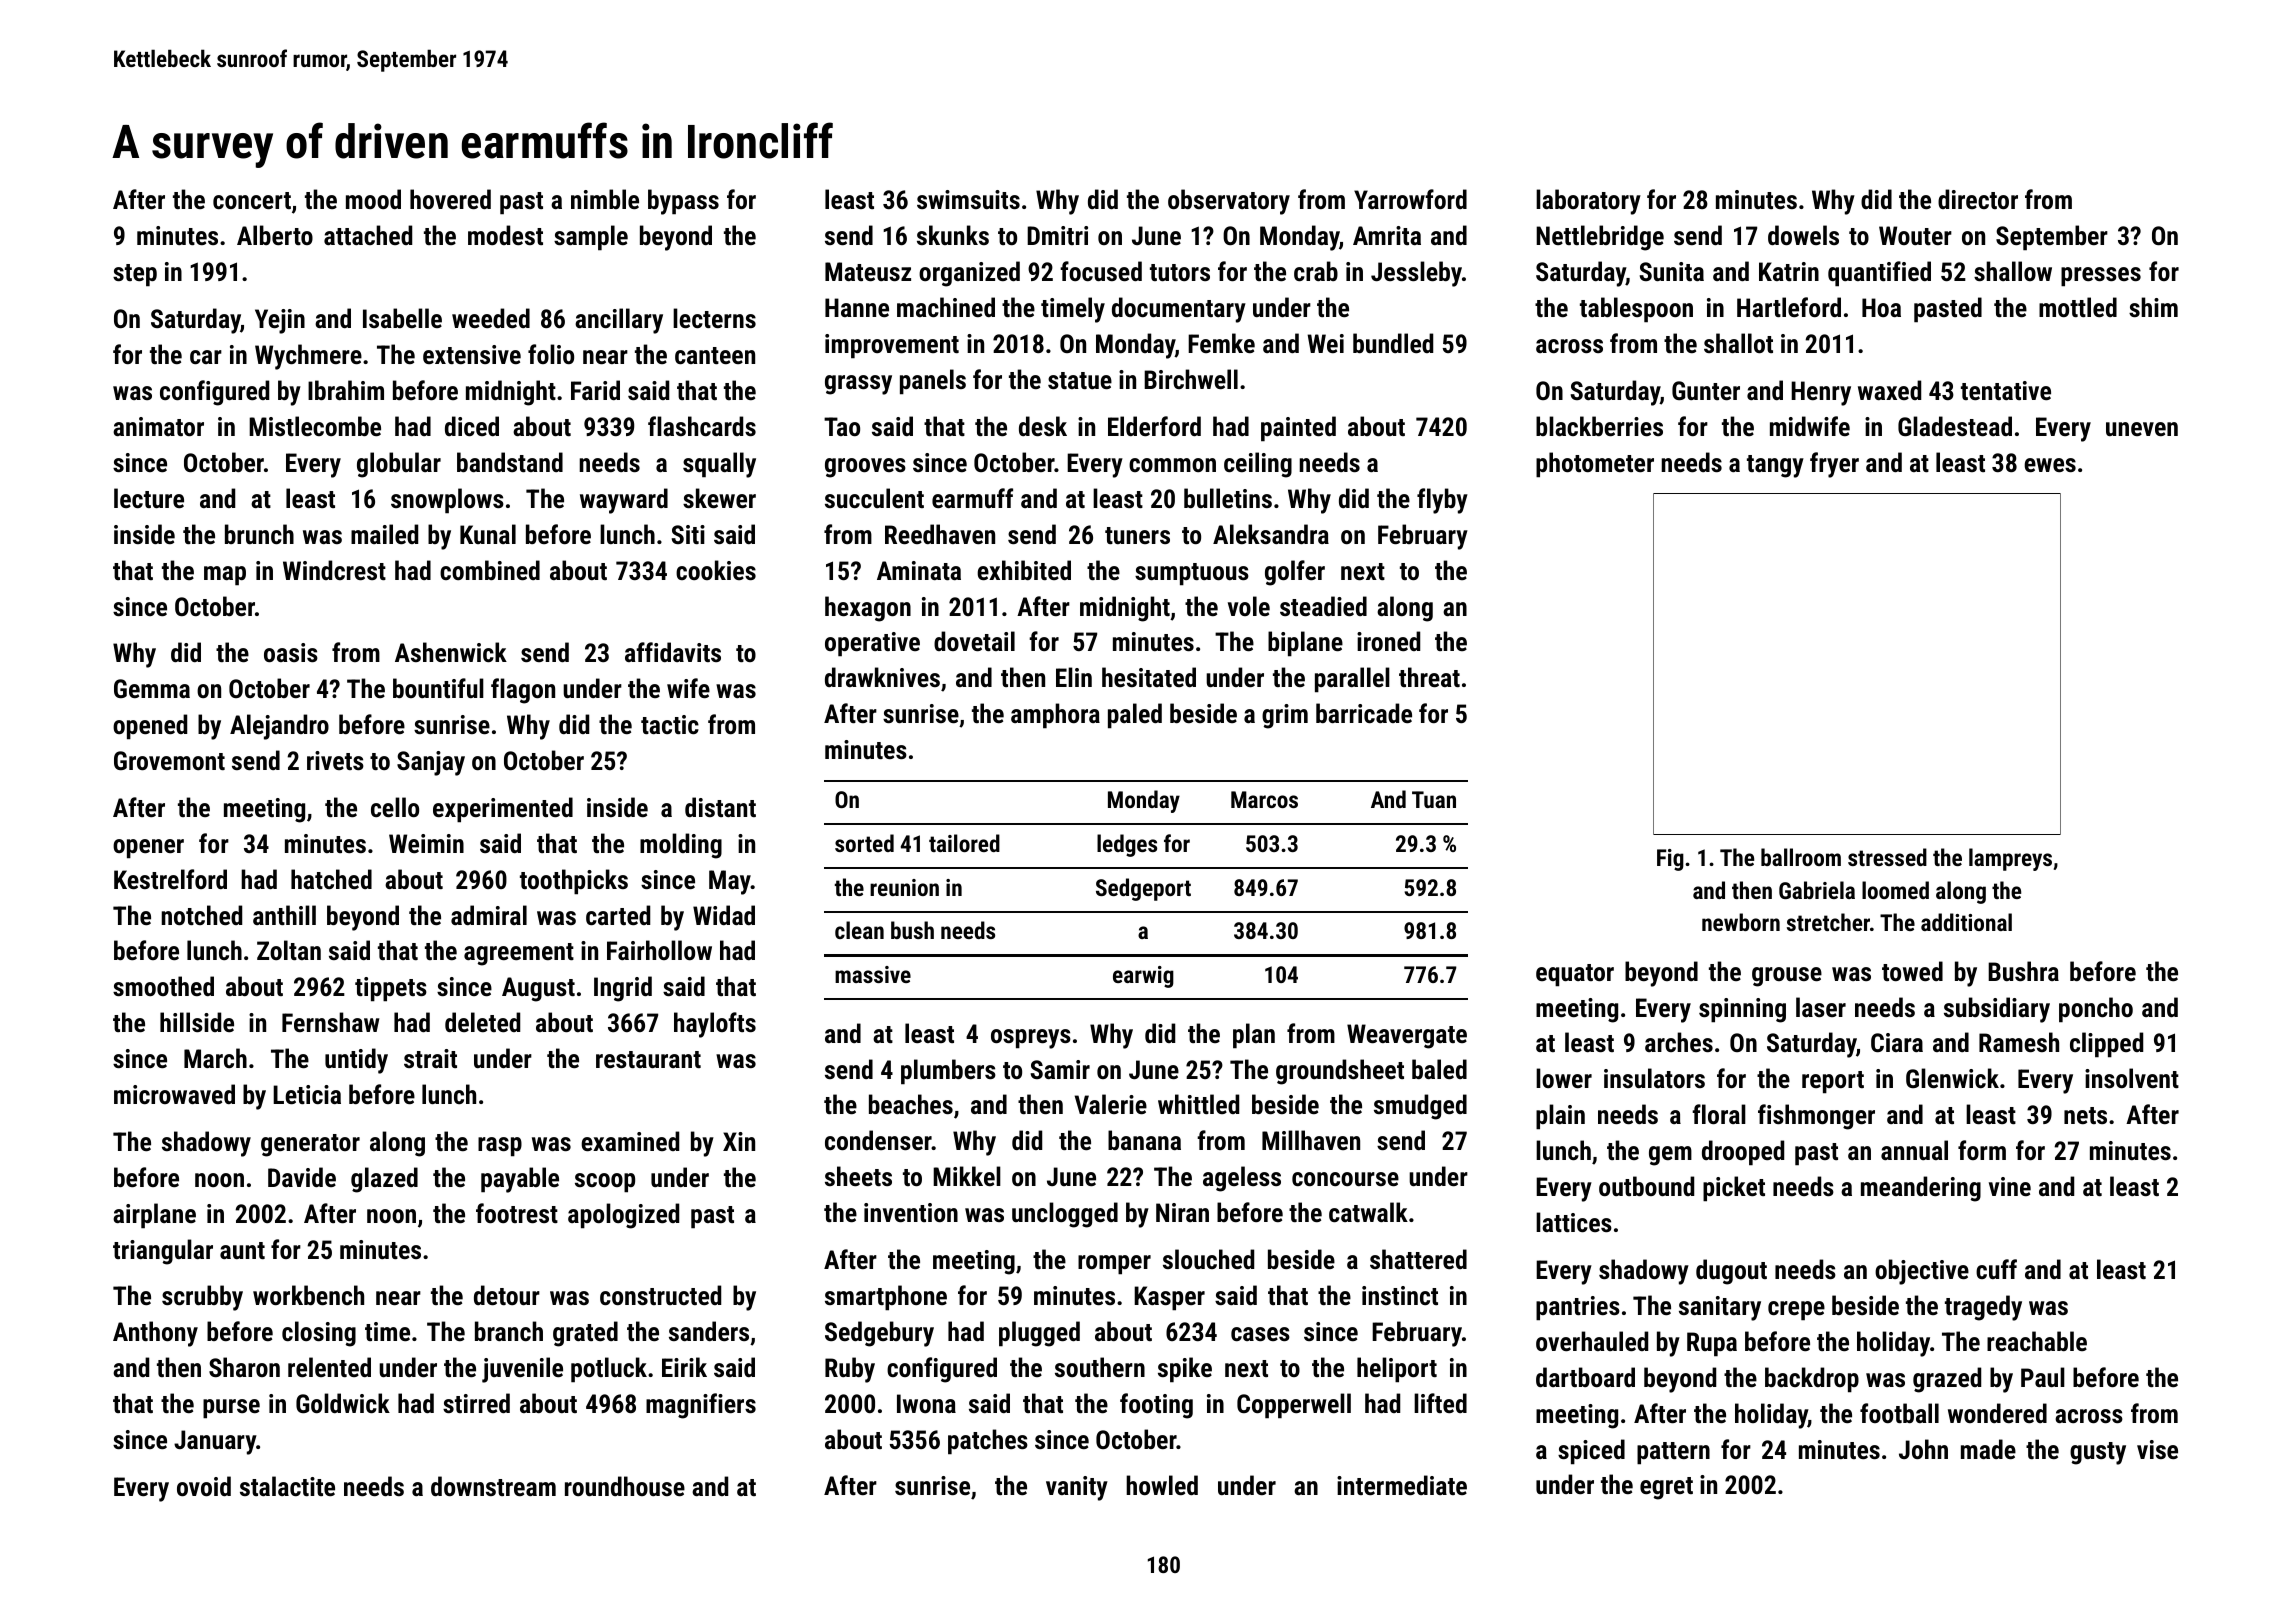 The height and width of the image is (1620, 2292). I want to click on Kestrelford, so click(170, 879).
